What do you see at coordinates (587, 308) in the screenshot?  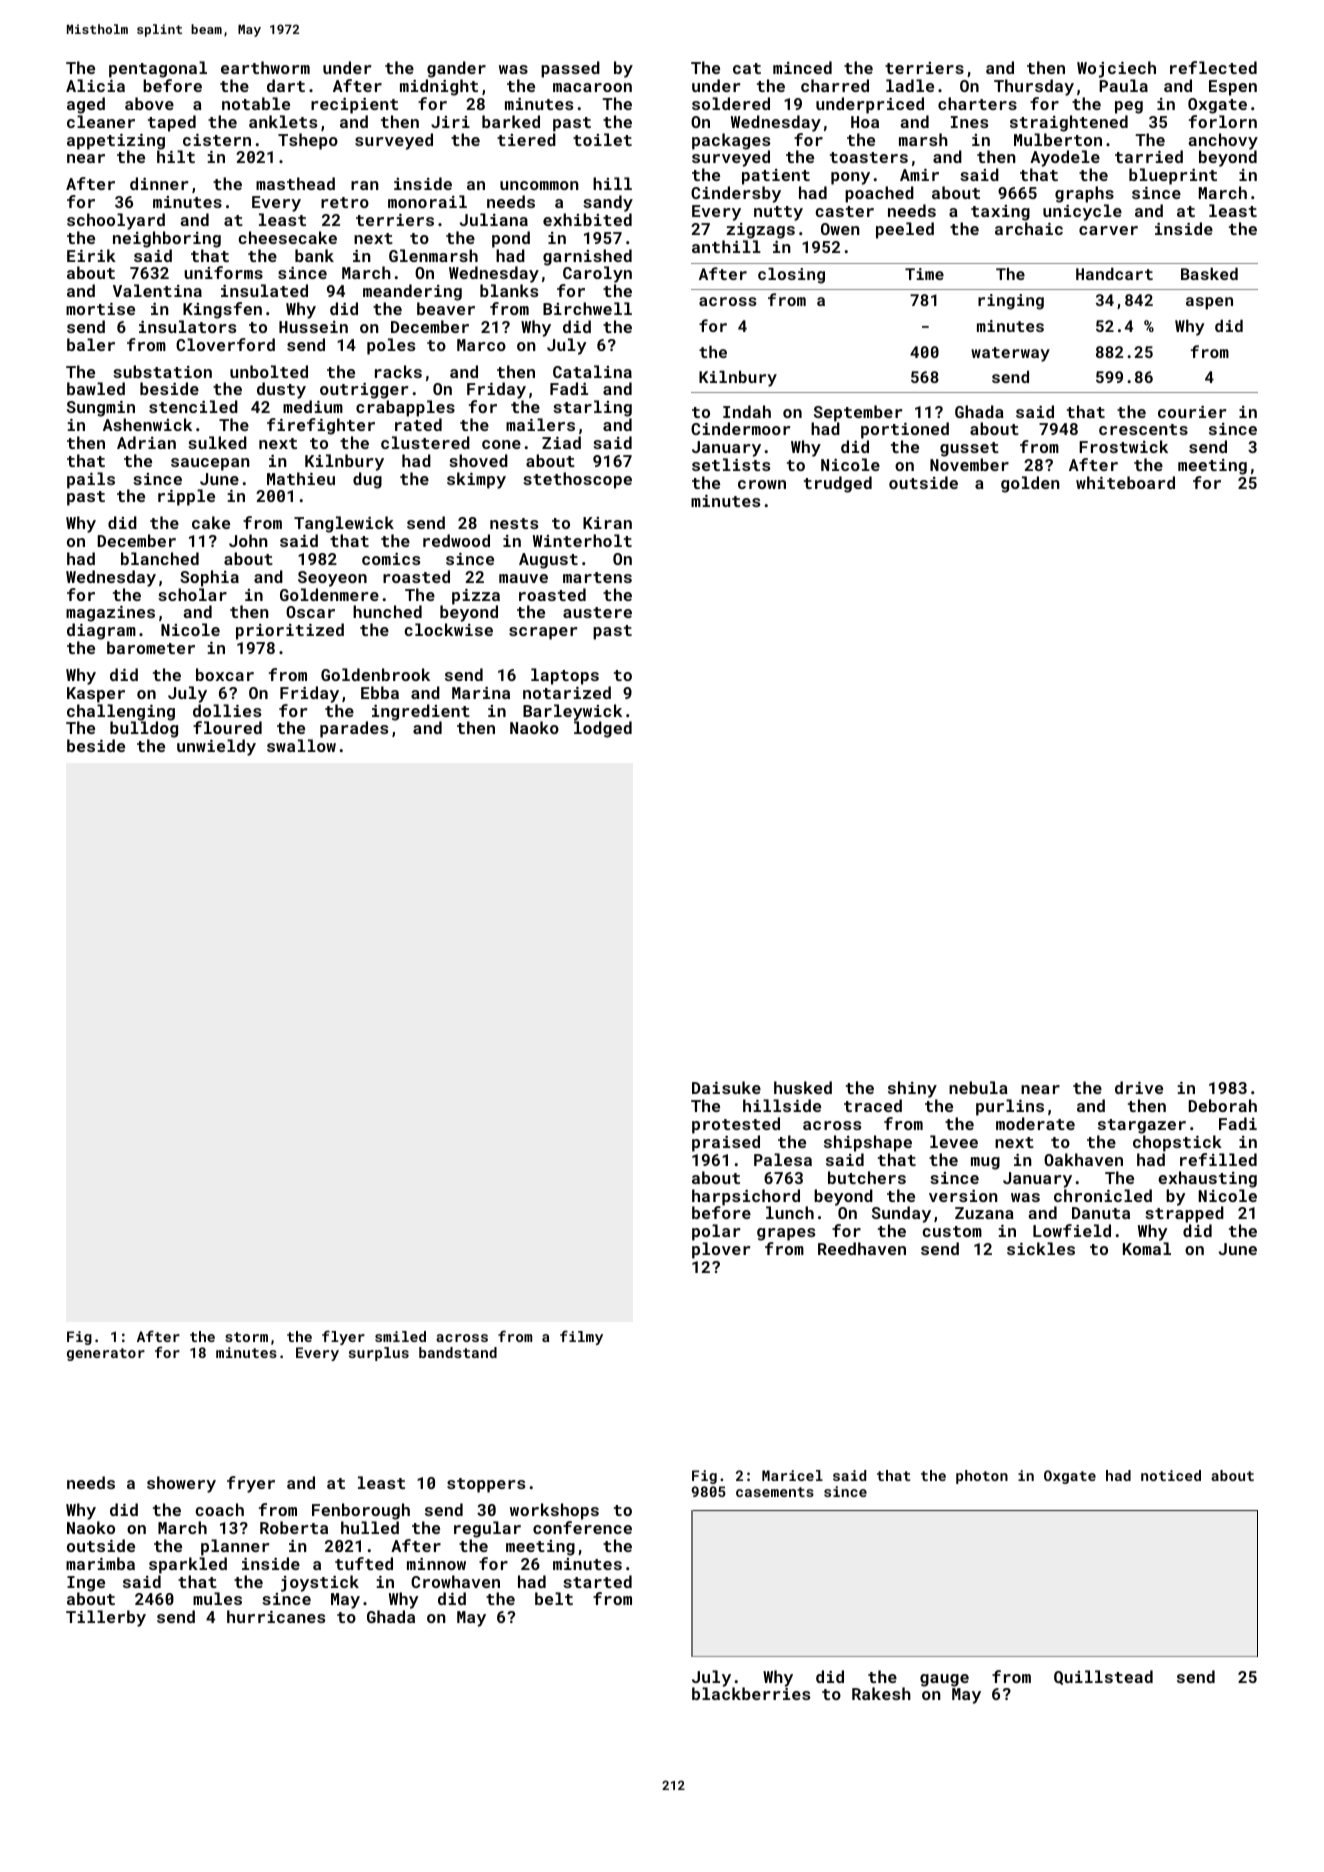 I see `Birchwell` at bounding box center [587, 308].
